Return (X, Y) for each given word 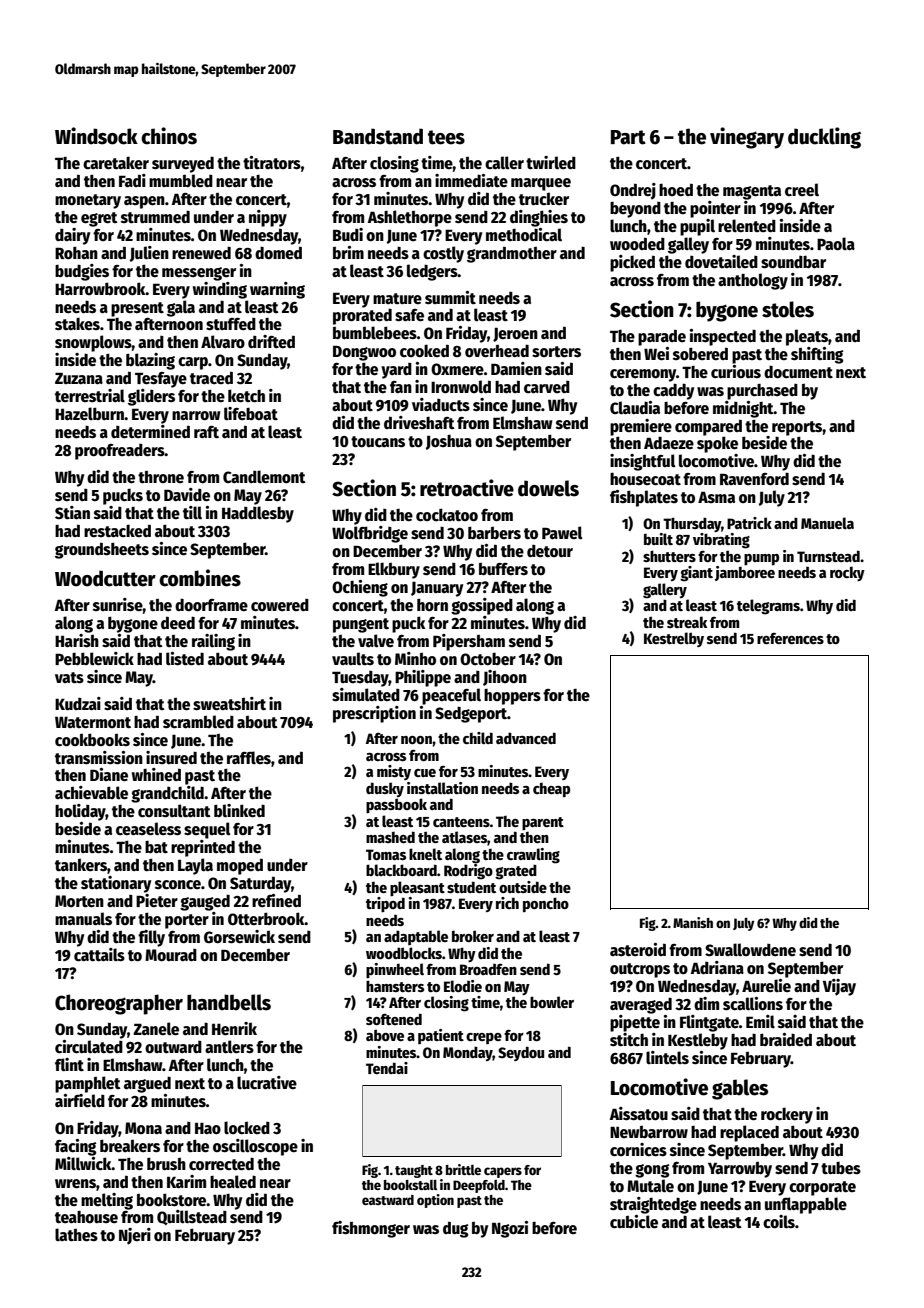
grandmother (512, 254)
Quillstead (192, 1217)
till (192, 512)
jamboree (745, 573)
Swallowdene (750, 950)
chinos (169, 136)
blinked (239, 811)
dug (456, 1229)
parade (662, 337)
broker (473, 936)
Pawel (562, 532)
